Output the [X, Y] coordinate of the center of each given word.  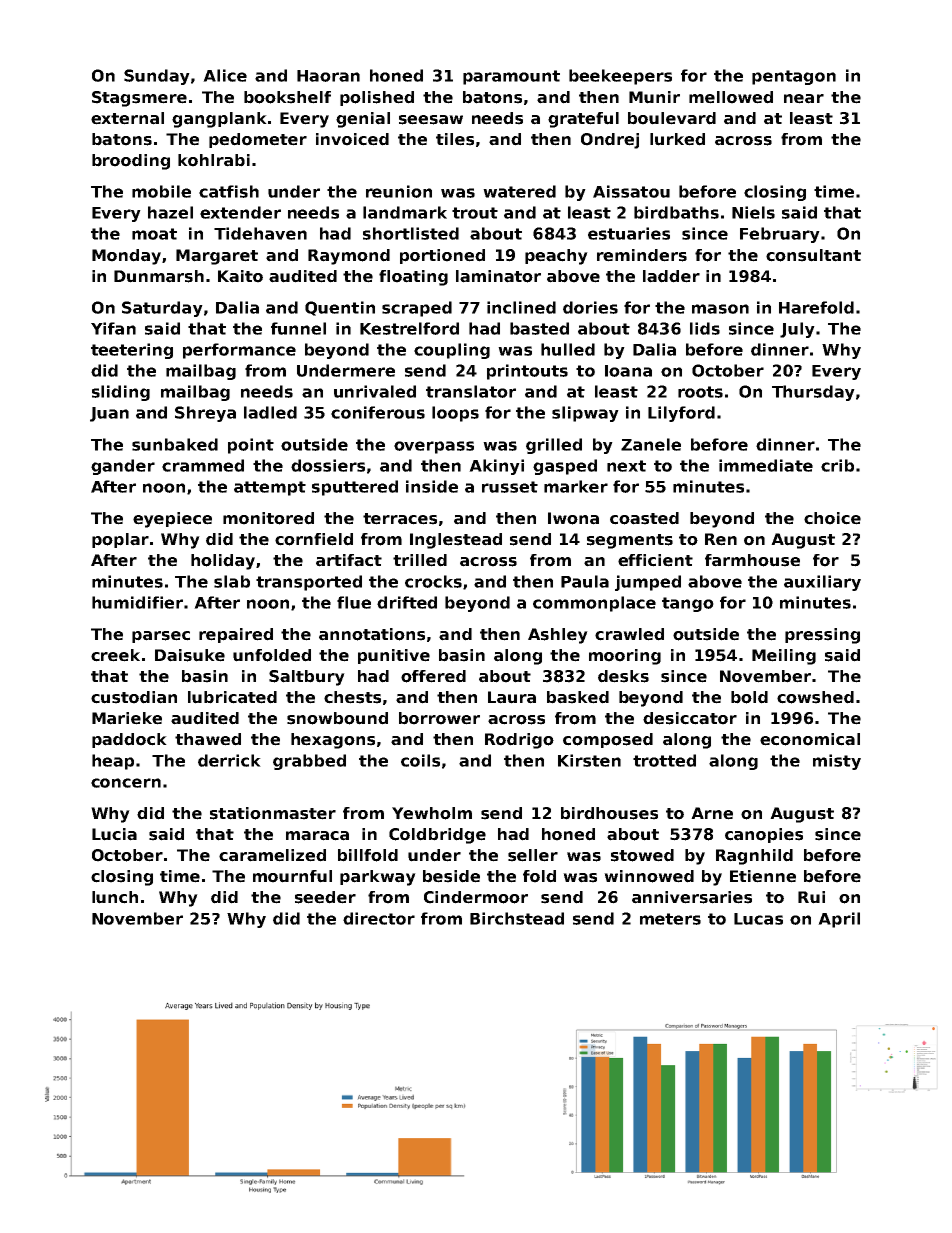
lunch [115, 897]
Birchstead [517, 918]
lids [705, 328]
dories [590, 307]
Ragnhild [754, 857]
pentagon [794, 77]
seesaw [431, 120]
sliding [121, 393]
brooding [131, 162]
